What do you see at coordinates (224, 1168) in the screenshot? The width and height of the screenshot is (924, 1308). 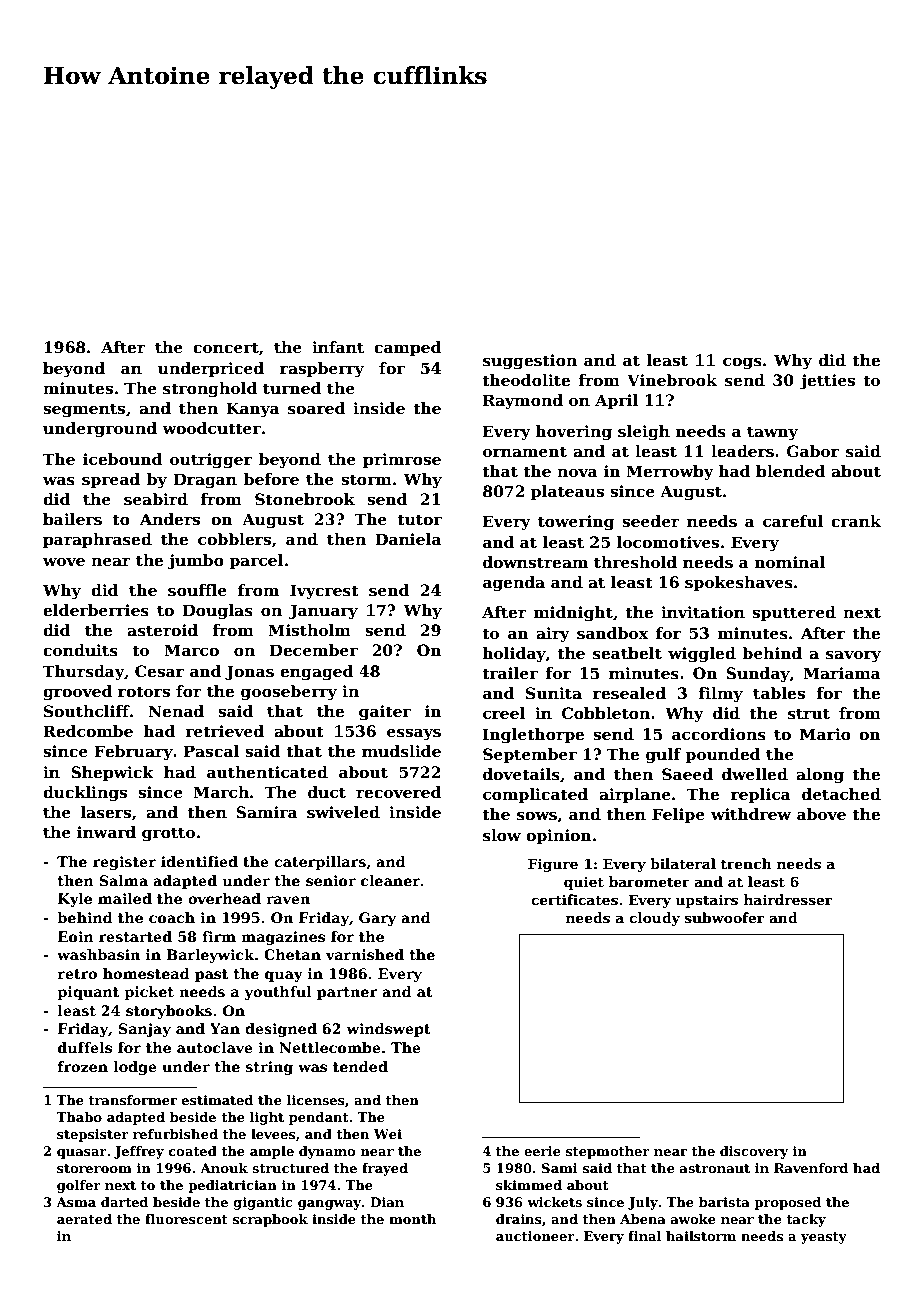 I see `Anouk` at bounding box center [224, 1168].
